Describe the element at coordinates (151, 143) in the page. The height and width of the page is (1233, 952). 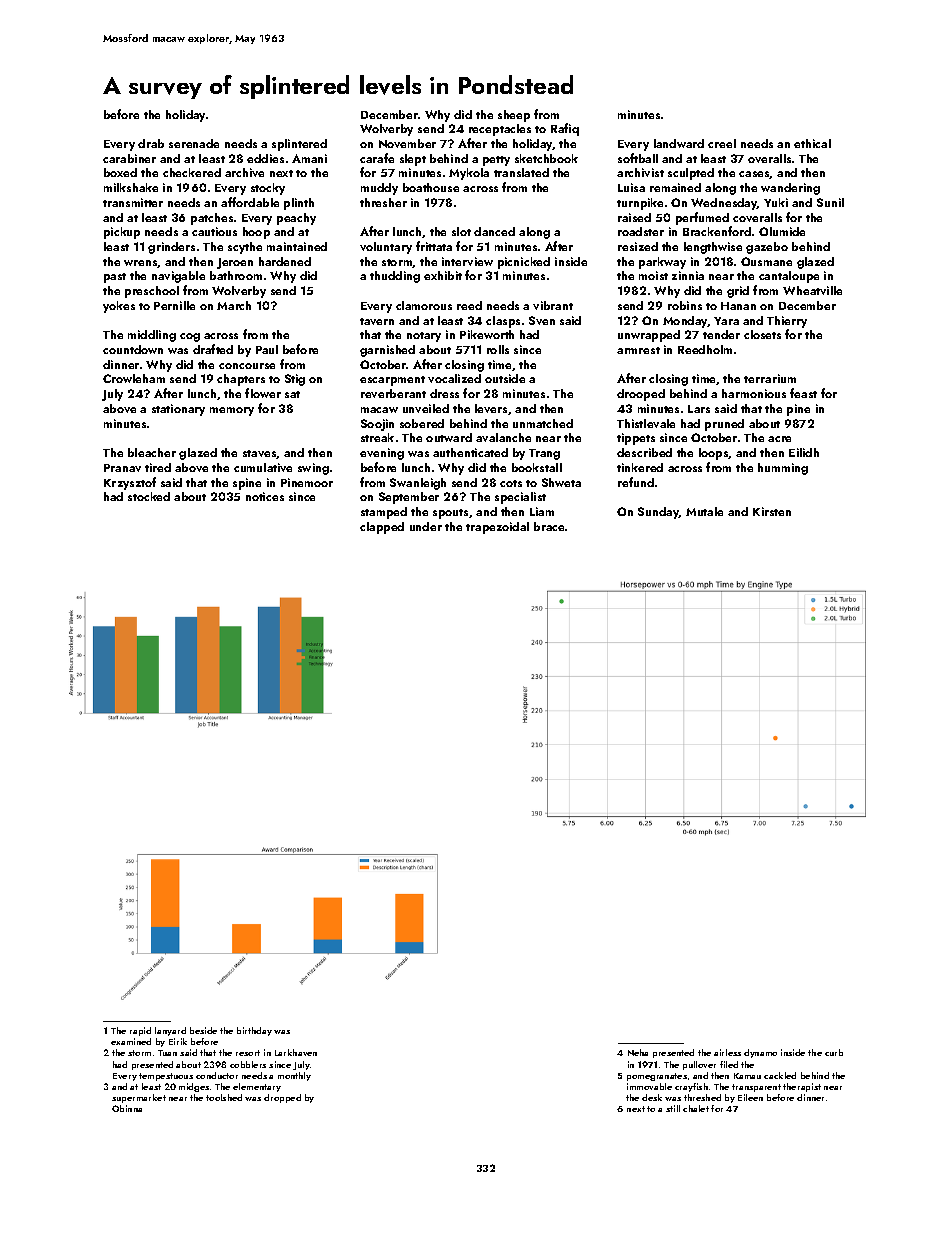
I see `drab` at that location.
